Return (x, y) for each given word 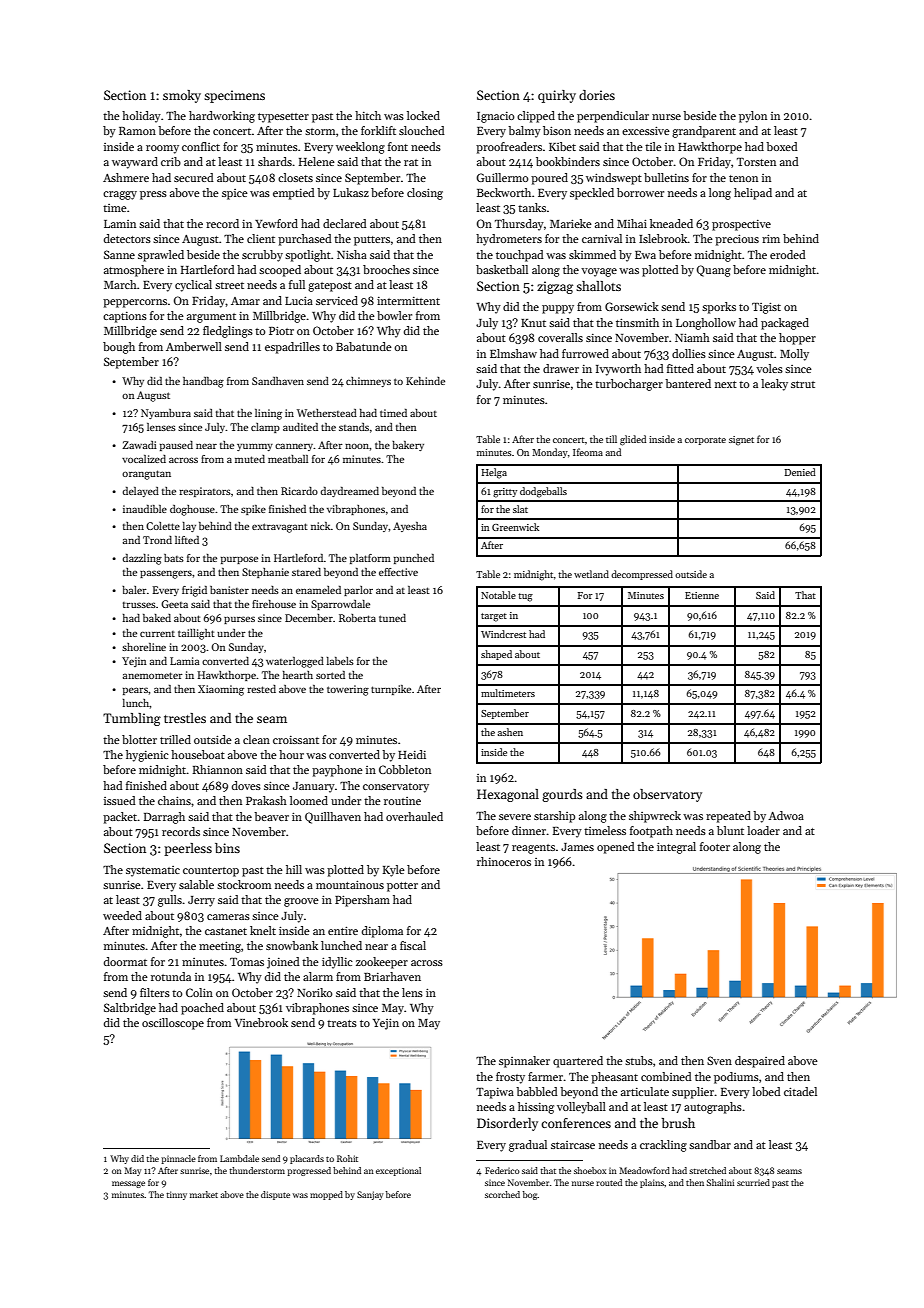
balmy (524, 132)
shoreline (144, 647)
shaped (496, 655)
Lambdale (239, 1158)
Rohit (347, 1158)
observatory (667, 795)
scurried (753, 1182)
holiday (141, 117)
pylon (753, 117)
